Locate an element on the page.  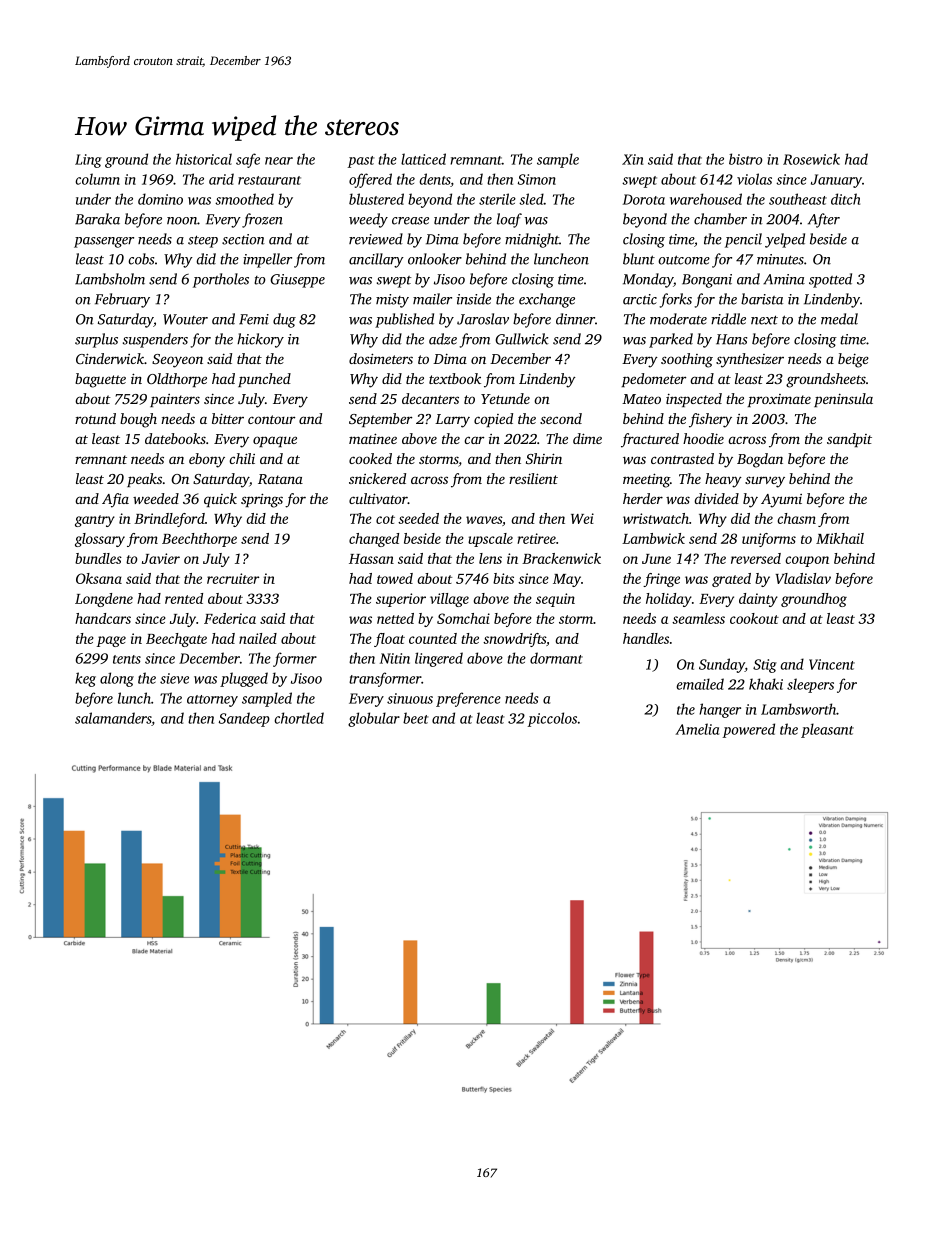
latticed is located at coordinates (423, 159).
